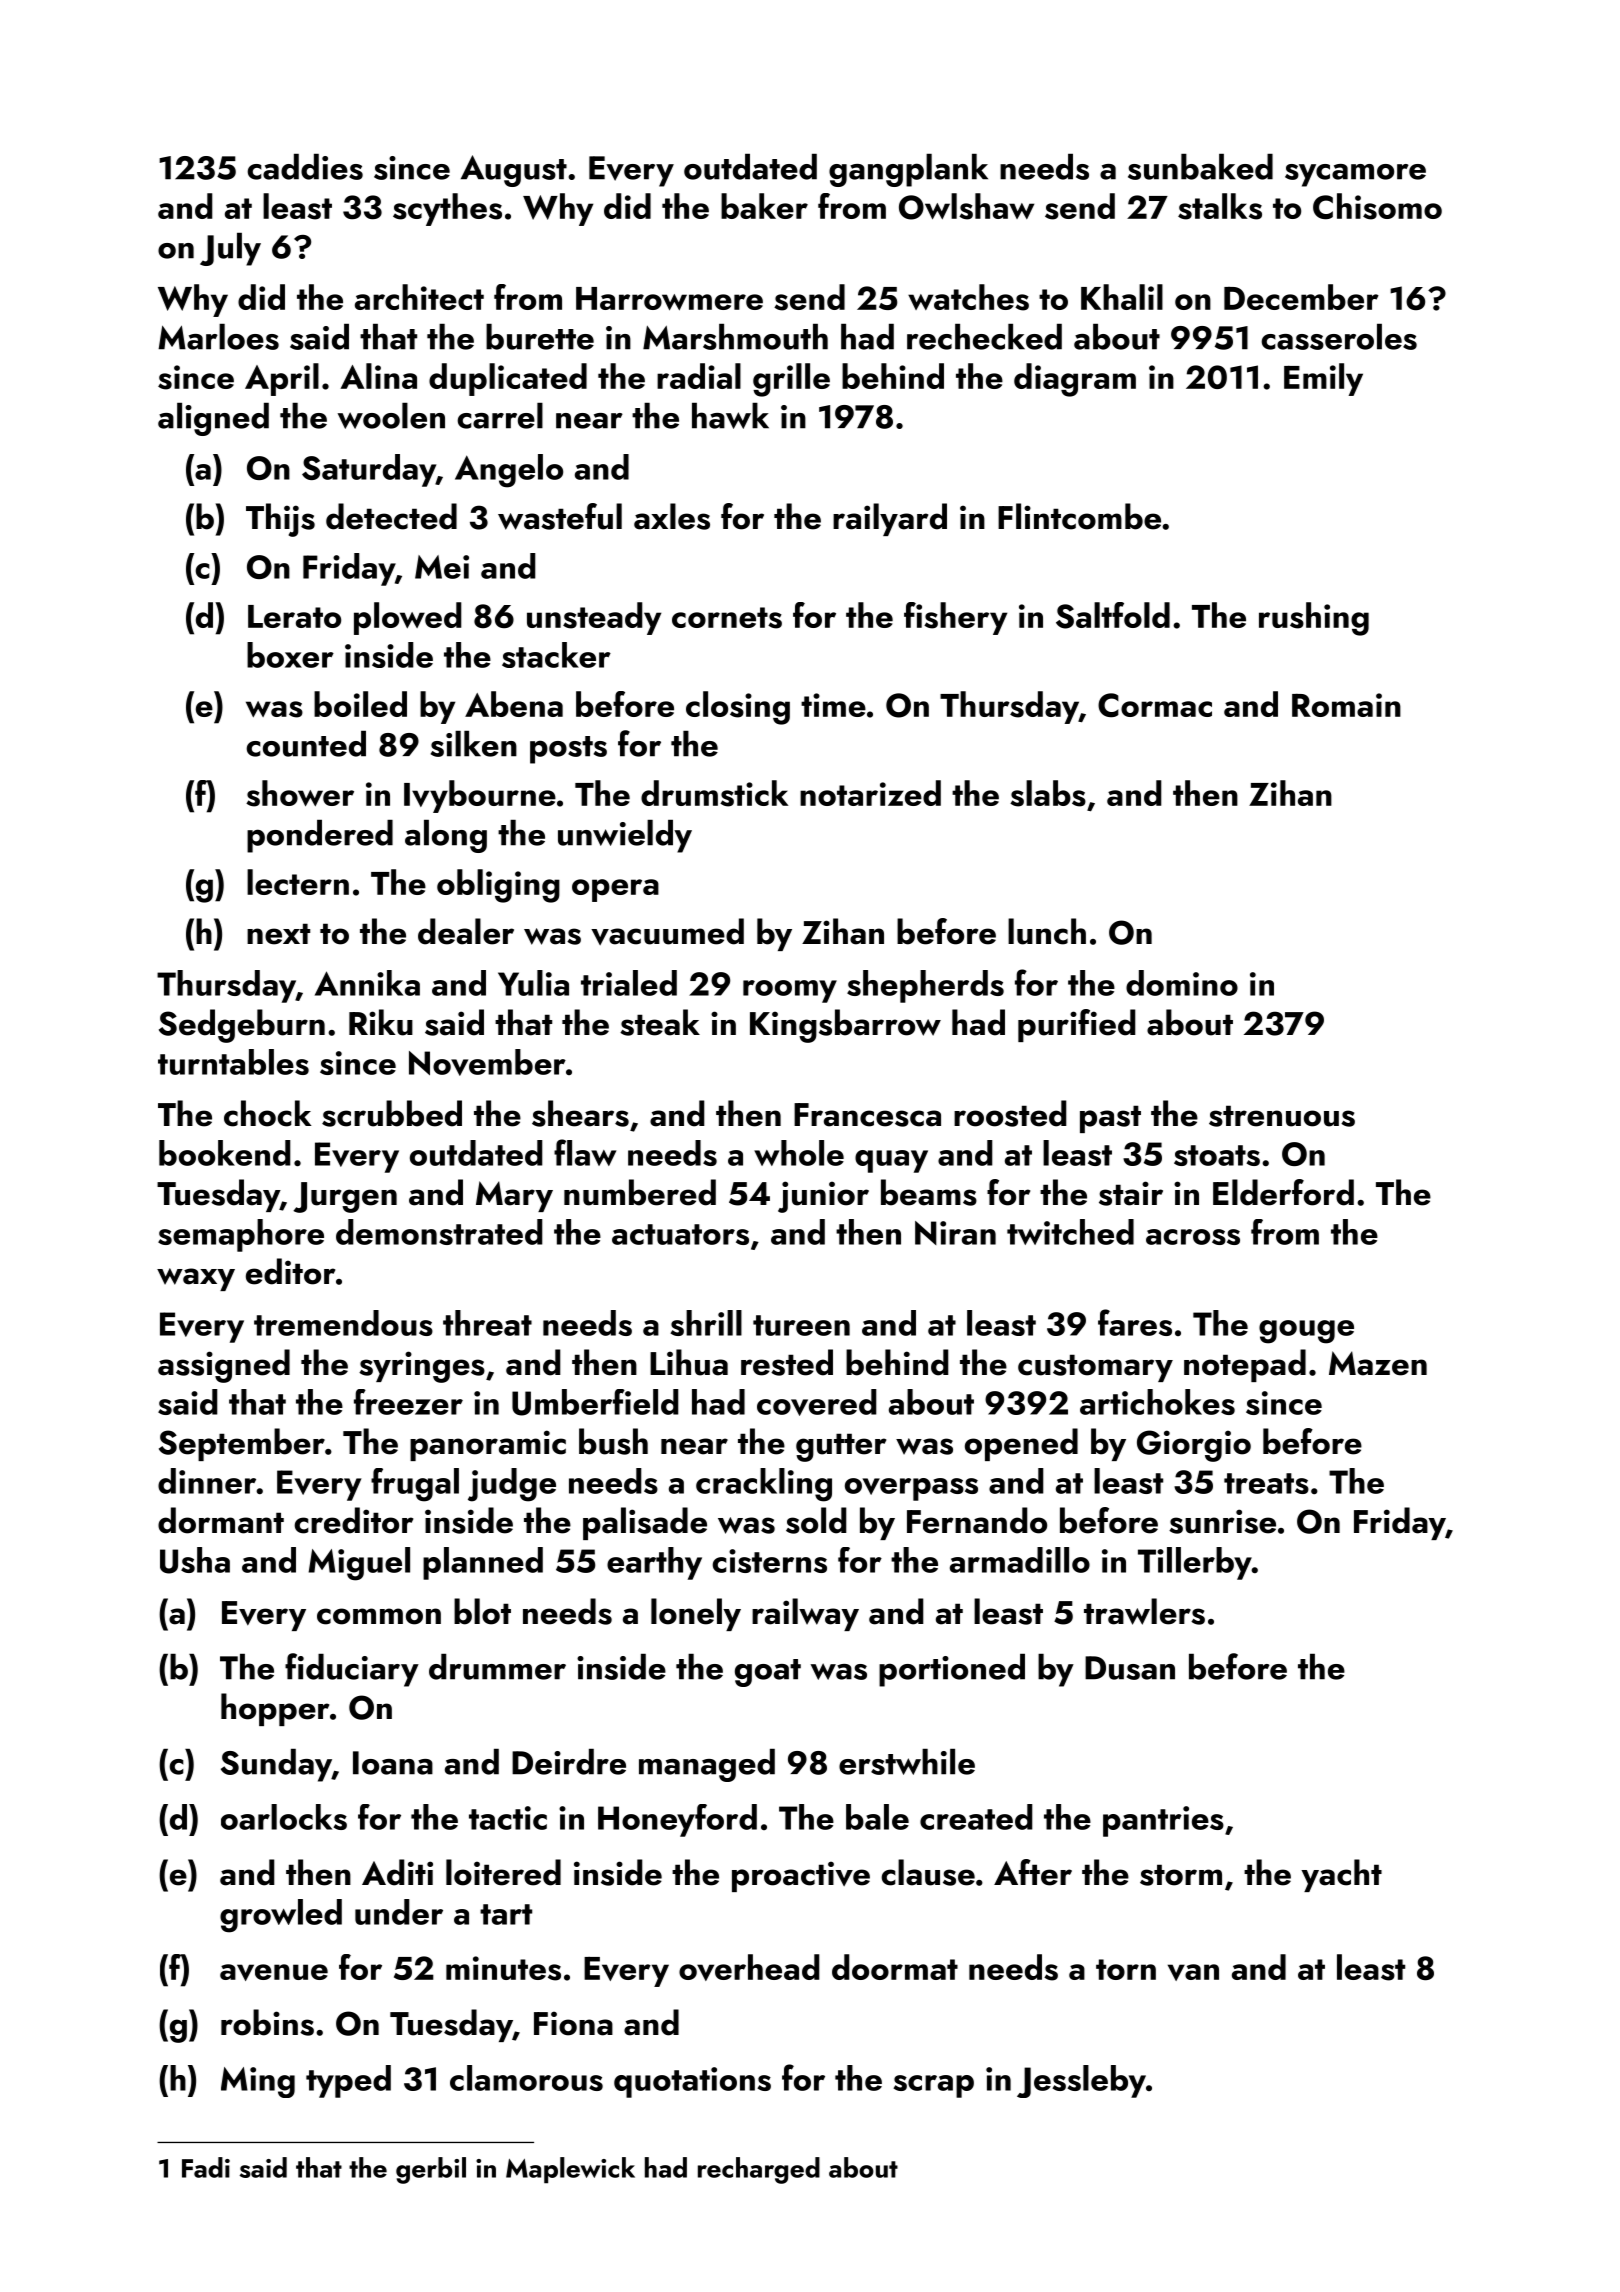  Describe the element at coordinates (278, 934) in the image. I see `next` at that location.
